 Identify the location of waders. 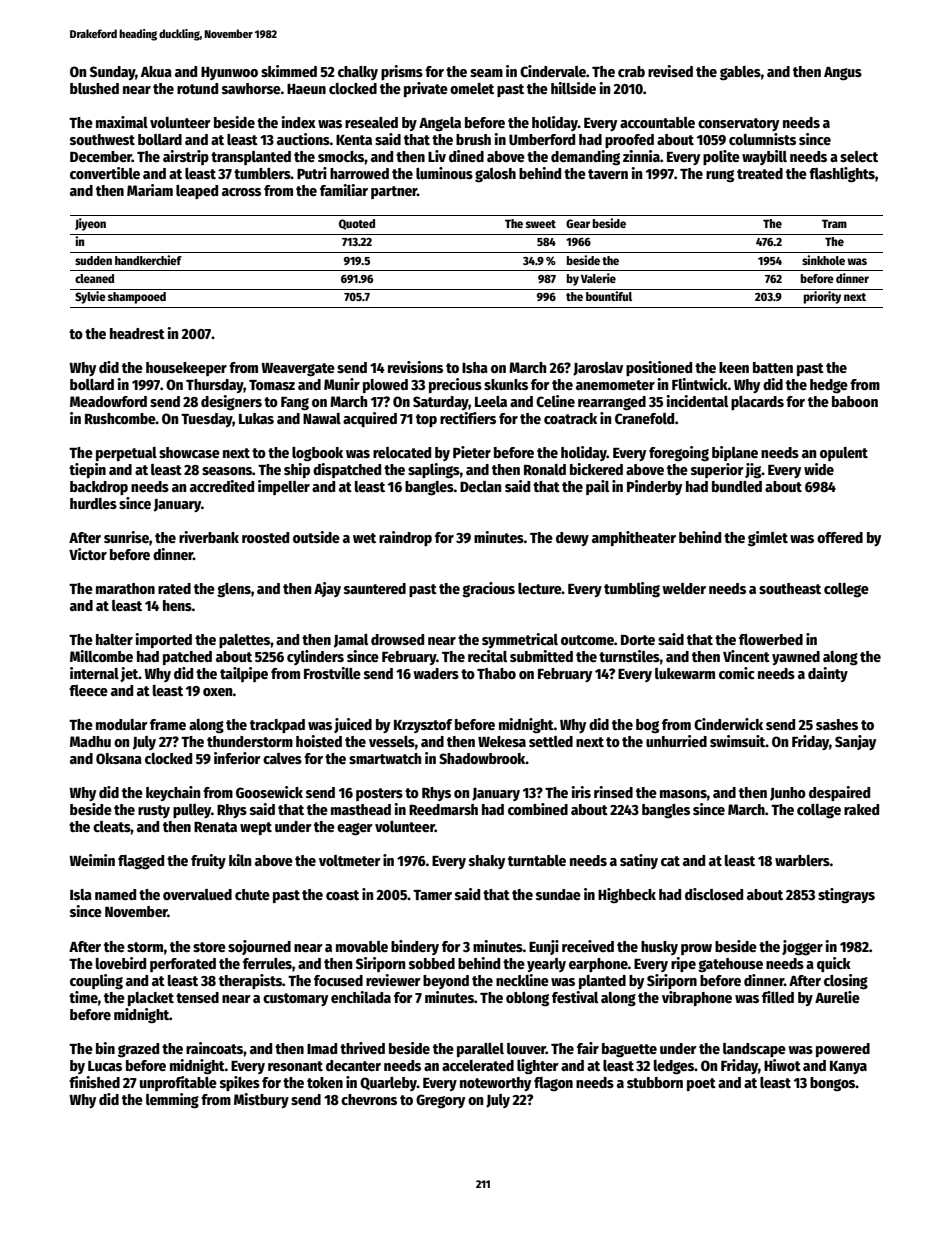
(436, 673).
